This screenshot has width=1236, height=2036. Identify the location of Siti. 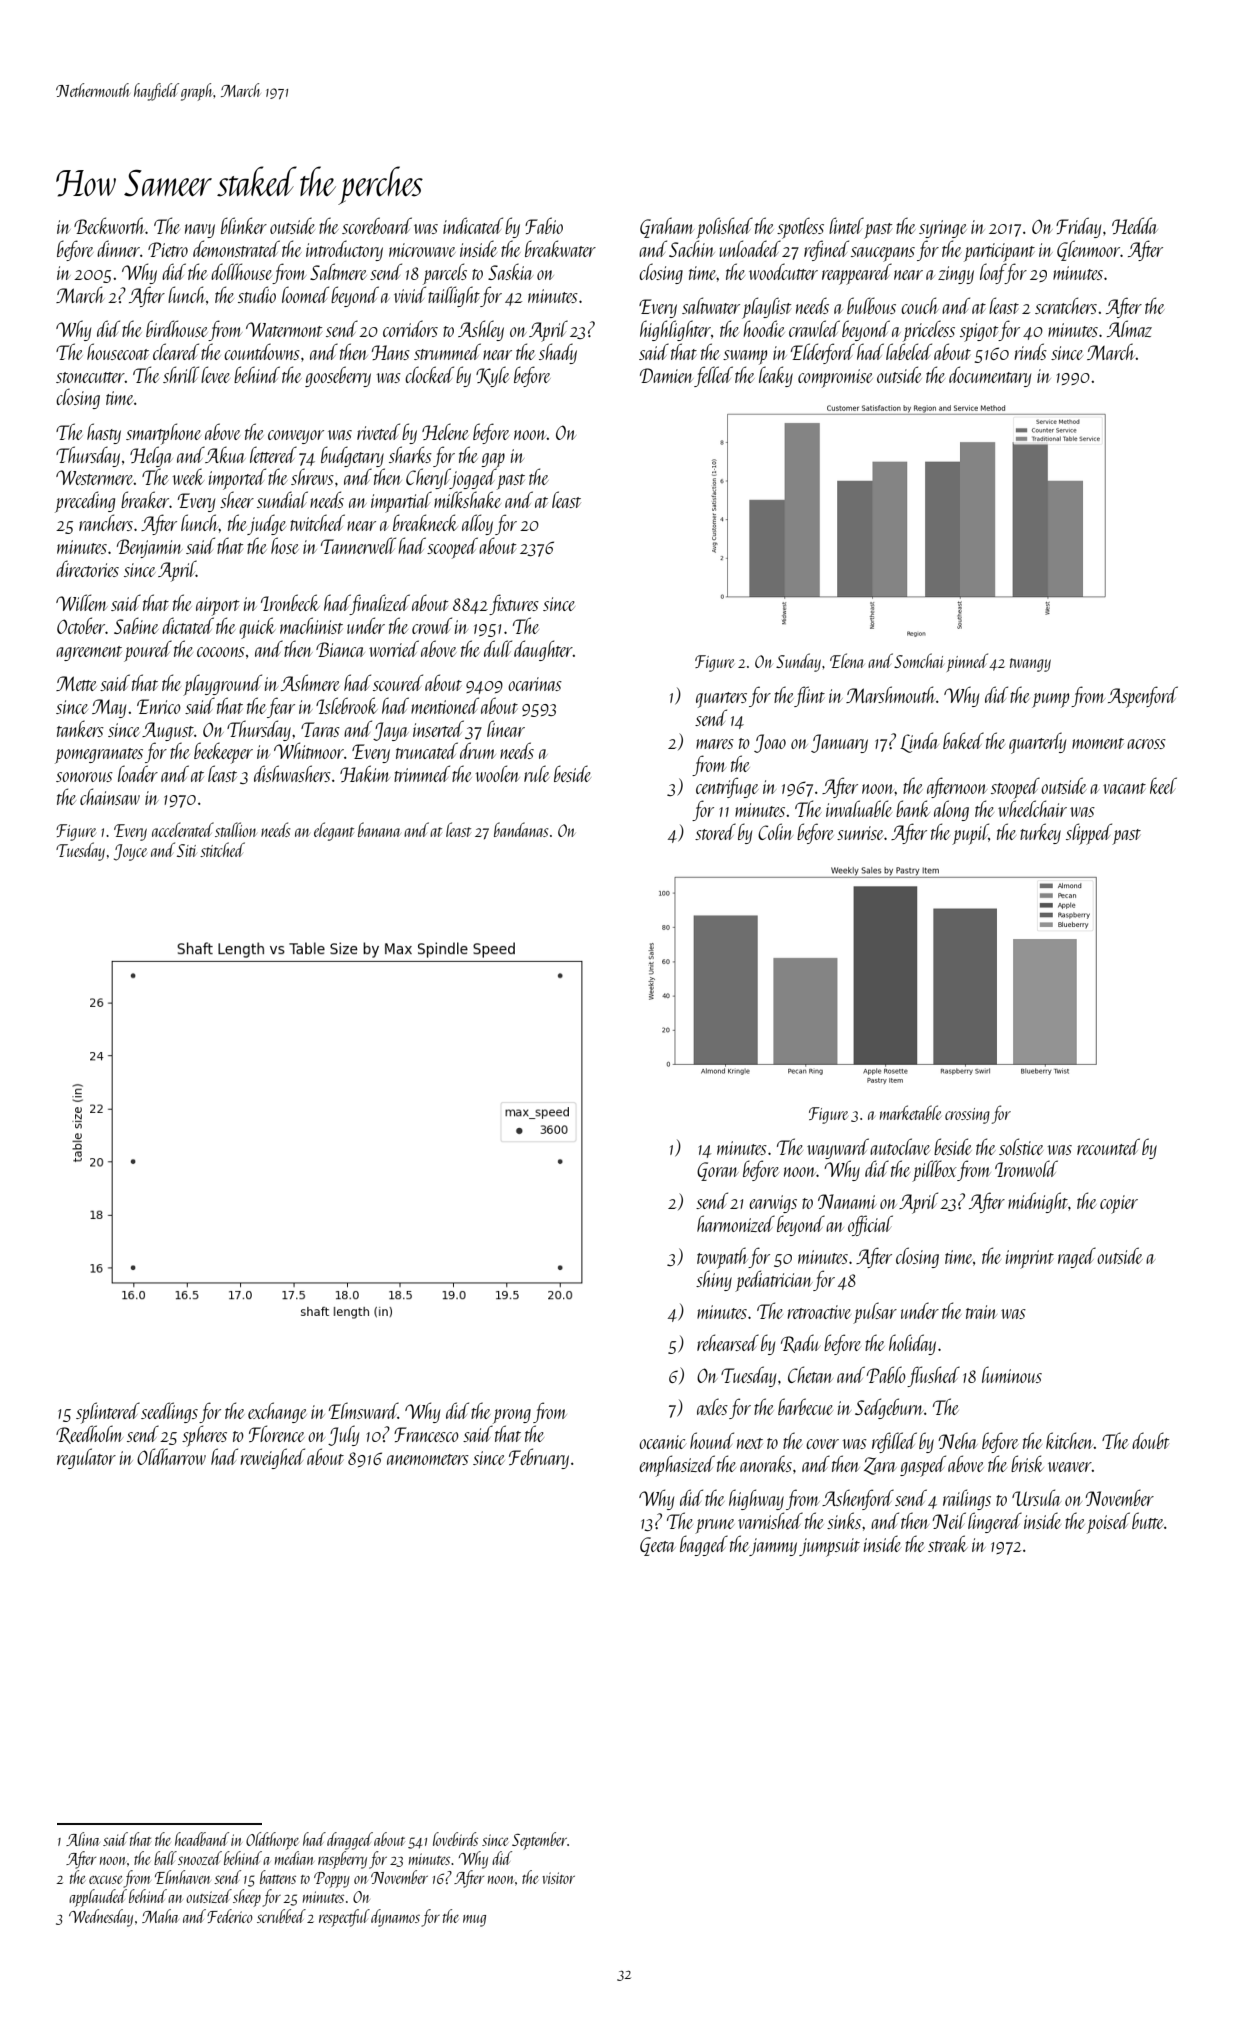
(187, 850).
